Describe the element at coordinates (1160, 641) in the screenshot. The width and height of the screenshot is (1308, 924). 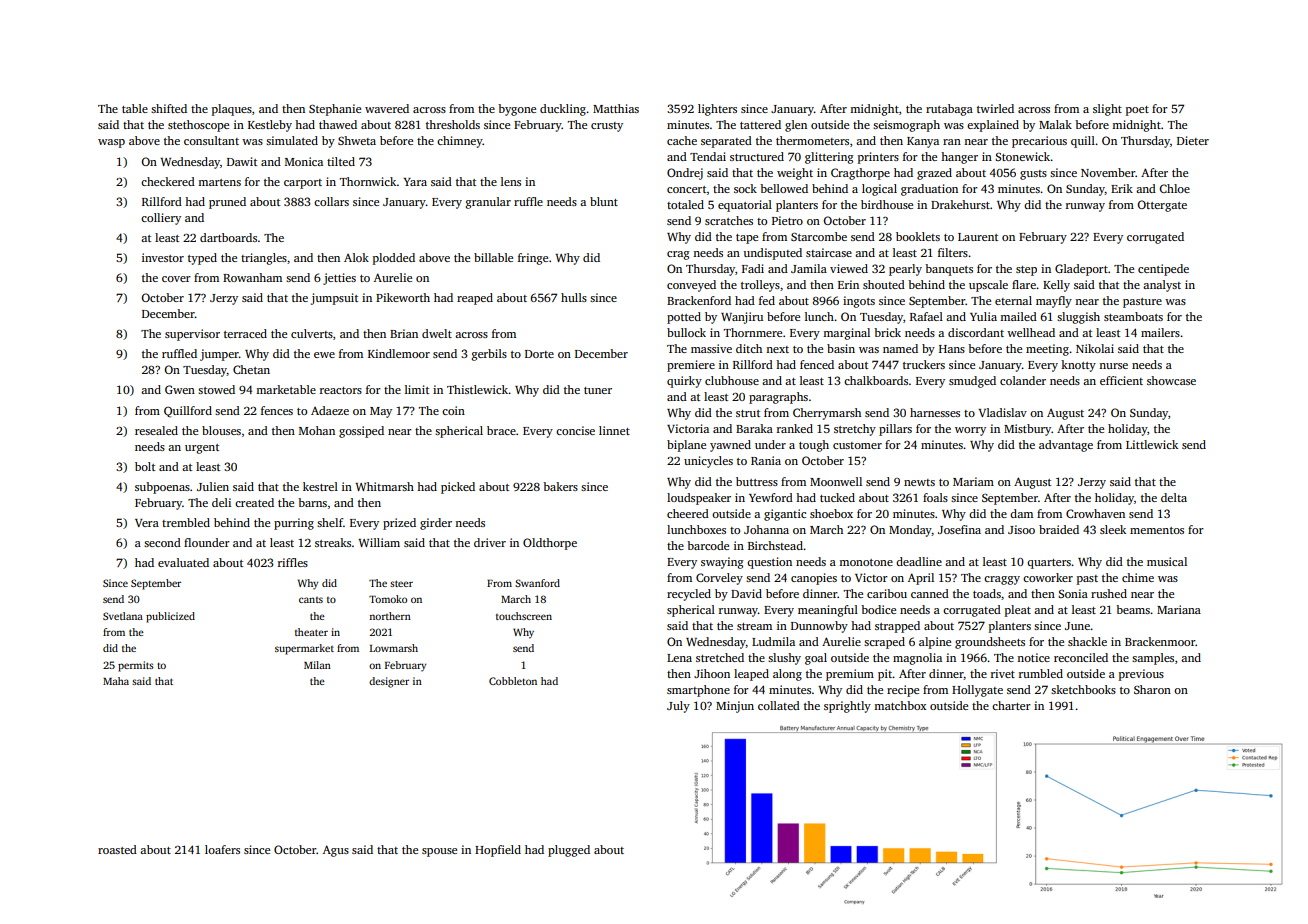
I see `Brackenmoor` at that location.
